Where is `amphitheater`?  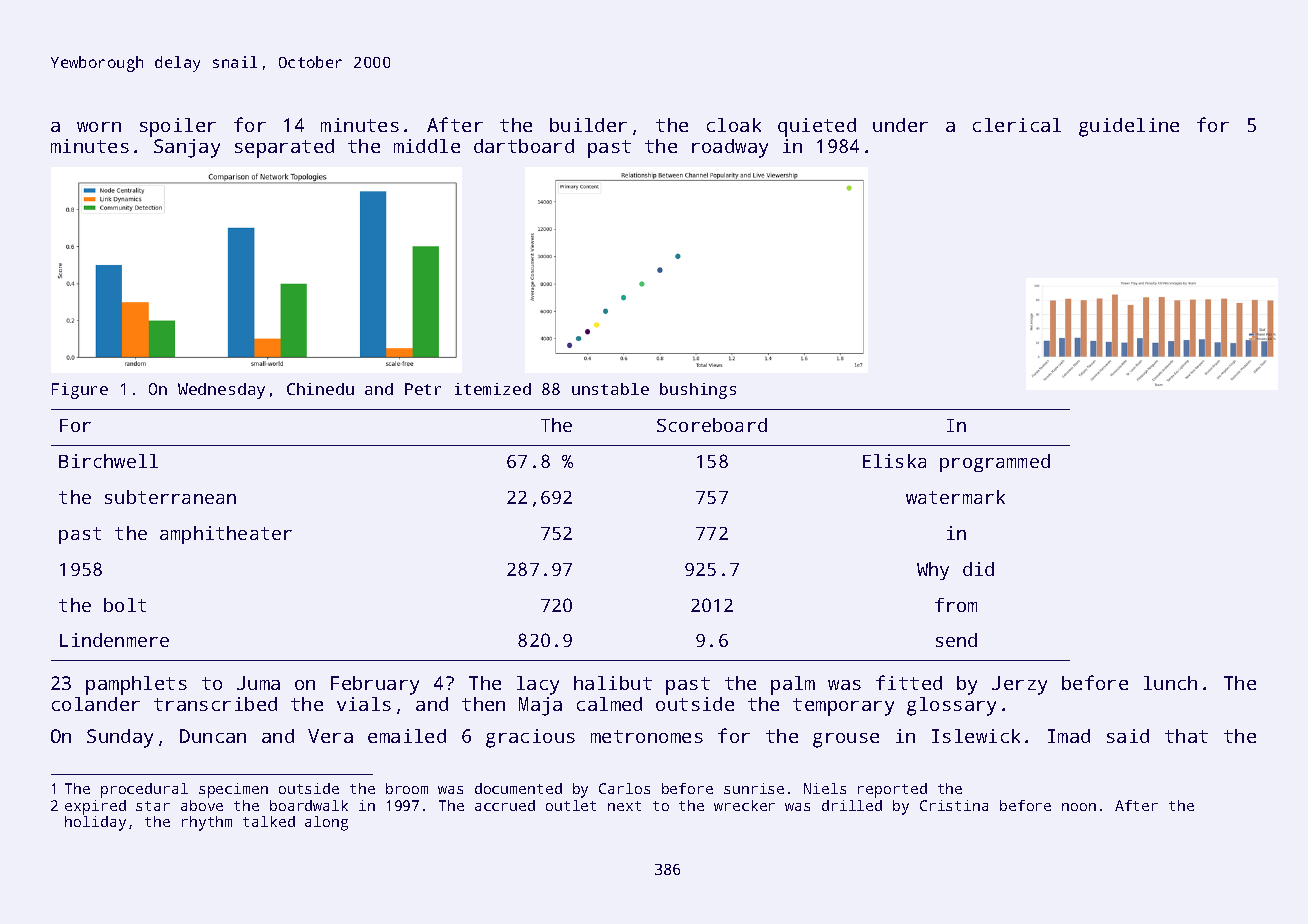
amphitheater is located at coordinates (226, 535).
